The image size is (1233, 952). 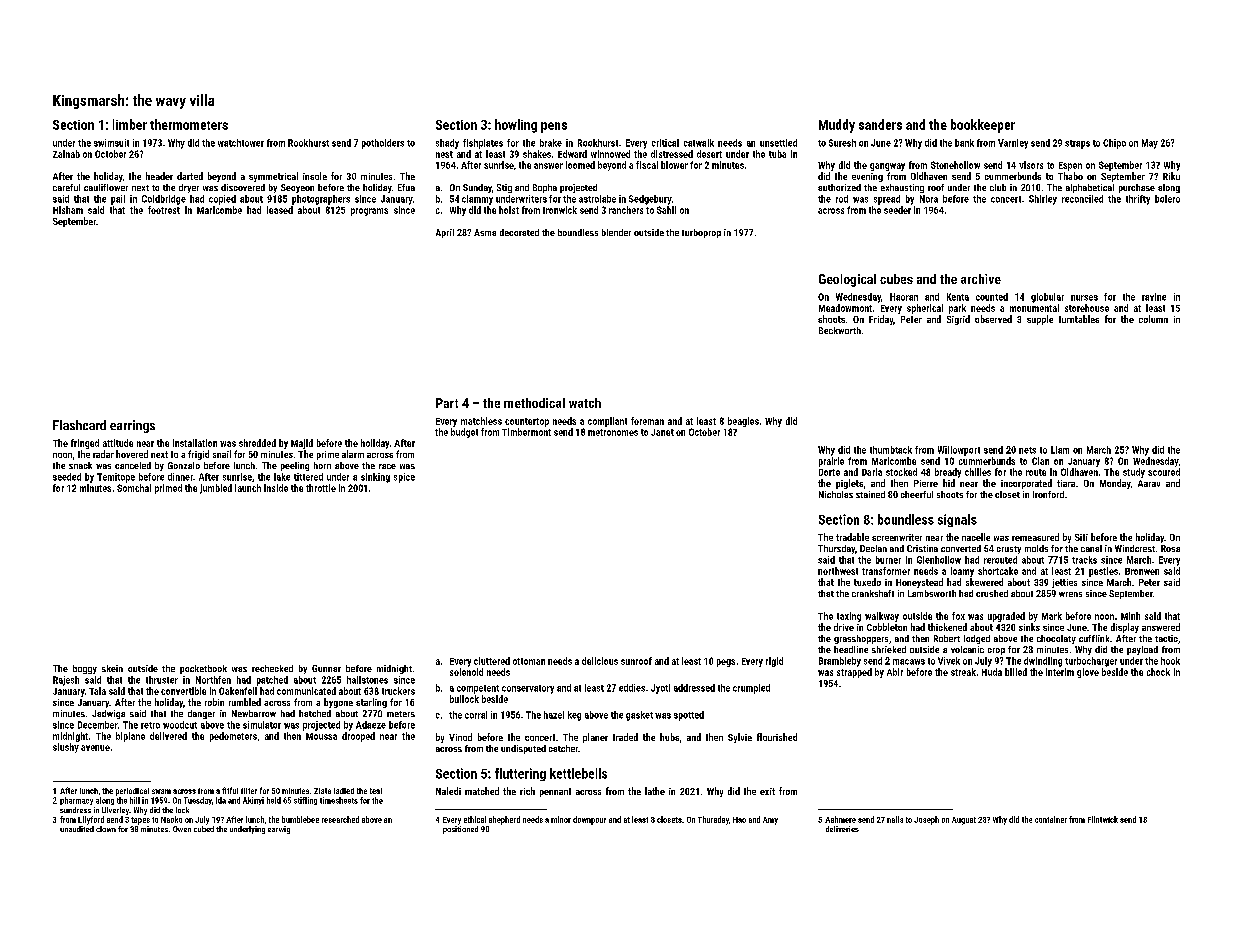 I want to click on Somchai, so click(x=134, y=488).
